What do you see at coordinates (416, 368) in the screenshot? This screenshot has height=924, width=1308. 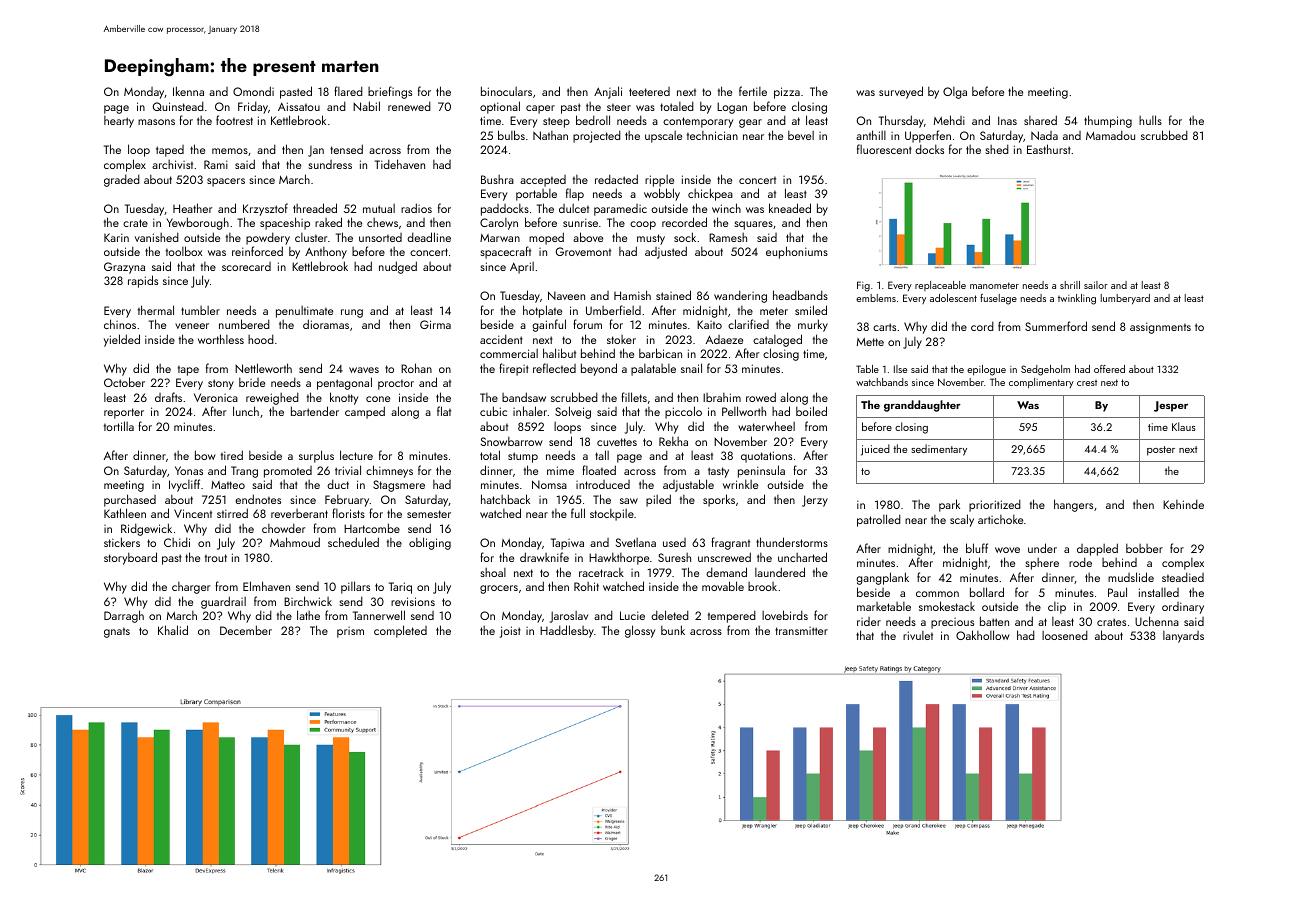 I see `Rohan` at bounding box center [416, 368].
